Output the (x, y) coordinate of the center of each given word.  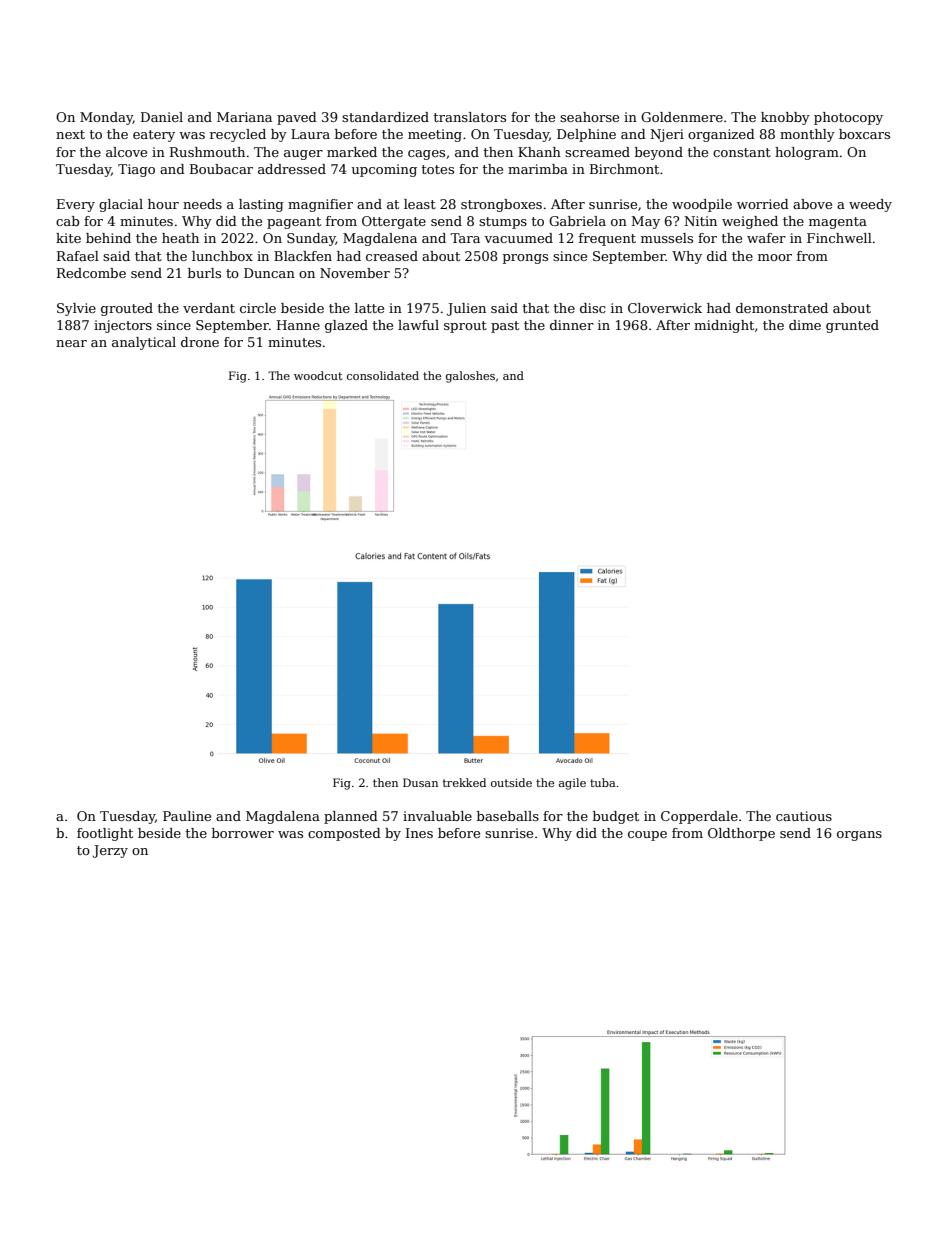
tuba (603, 782)
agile (572, 784)
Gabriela (577, 221)
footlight (105, 834)
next (70, 134)
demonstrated (782, 308)
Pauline (187, 816)
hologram (807, 153)
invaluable (437, 816)
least (420, 204)
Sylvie (76, 309)
